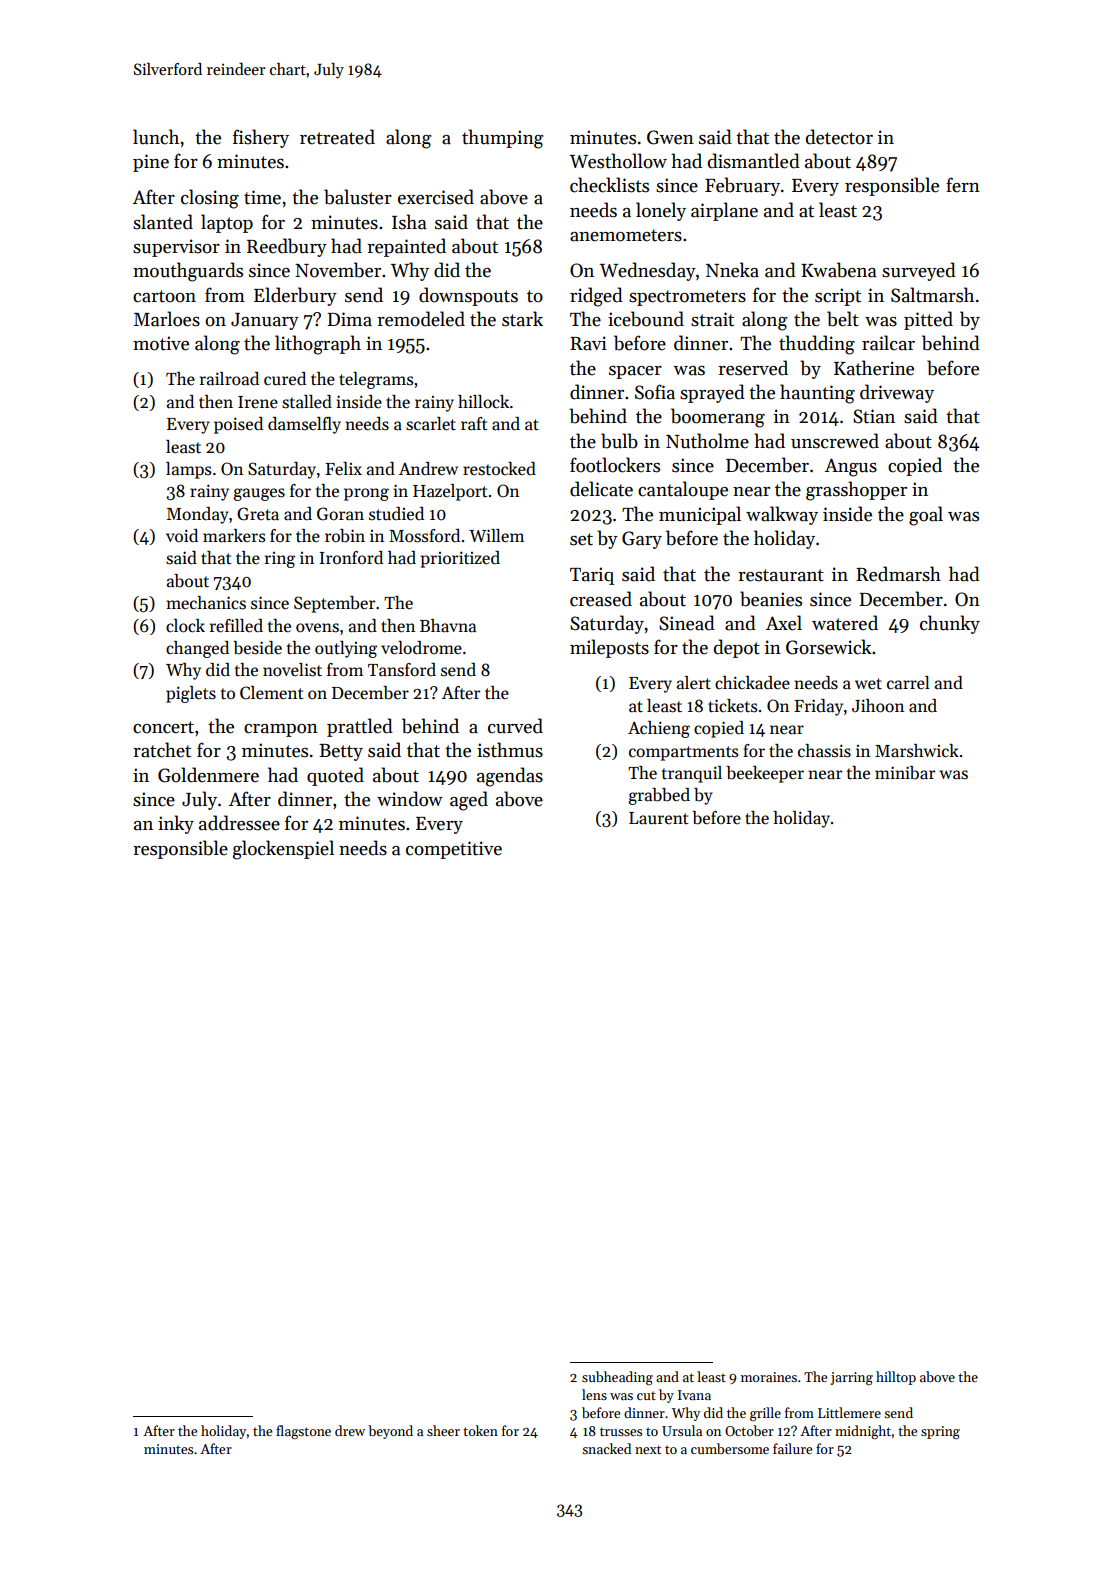 The width and height of the screenshot is (1113, 1575). I want to click on lunch, so click(156, 137).
